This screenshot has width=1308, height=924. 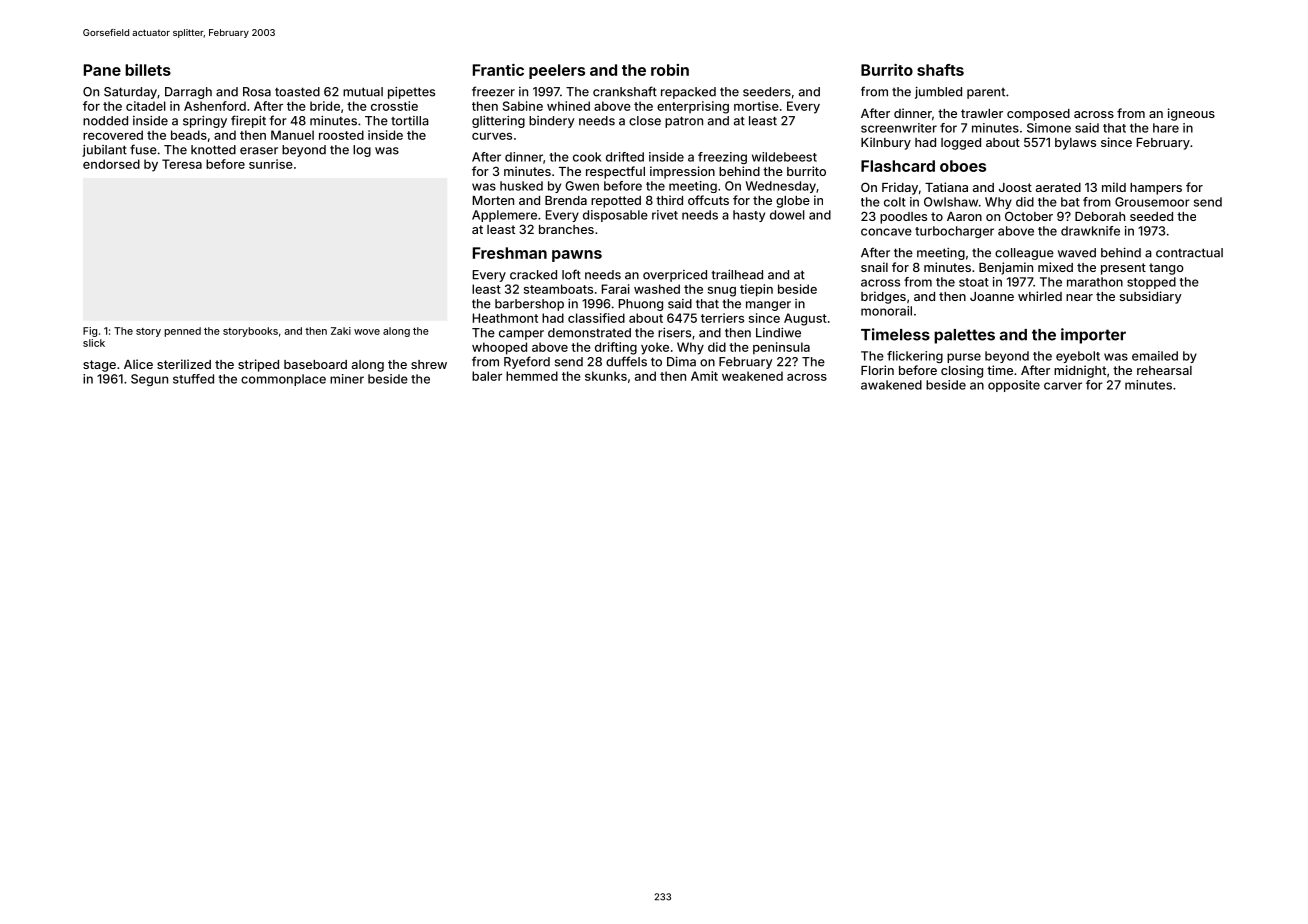 I want to click on endorsed, so click(x=111, y=164).
